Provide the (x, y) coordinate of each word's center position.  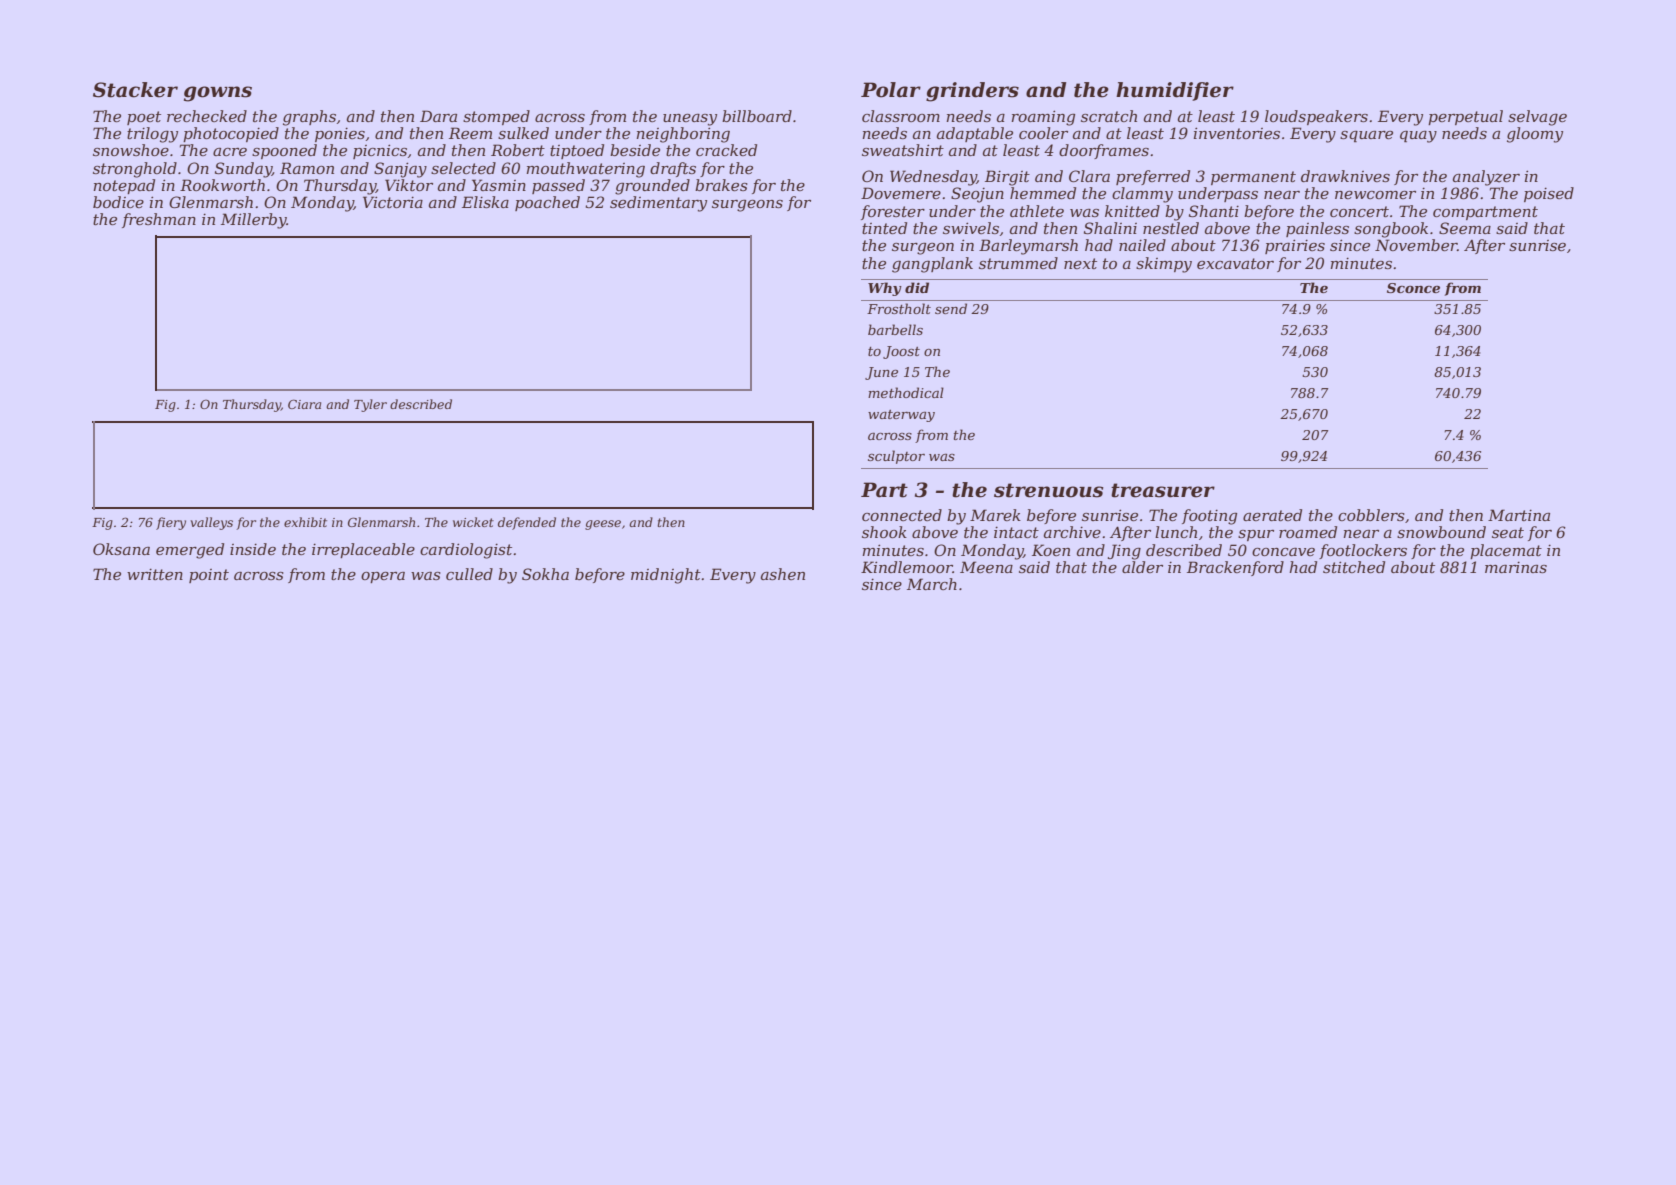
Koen (1051, 550)
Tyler (370, 405)
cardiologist (466, 551)
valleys (211, 523)
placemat (1506, 551)
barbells (895, 329)
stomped (496, 117)
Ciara (304, 404)
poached (547, 203)
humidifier (1175, 91)
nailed (1142, 245)
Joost (901, 352)
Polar (891, 90)
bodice (118, 202)
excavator (1235, 263)
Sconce (1413, 288)
